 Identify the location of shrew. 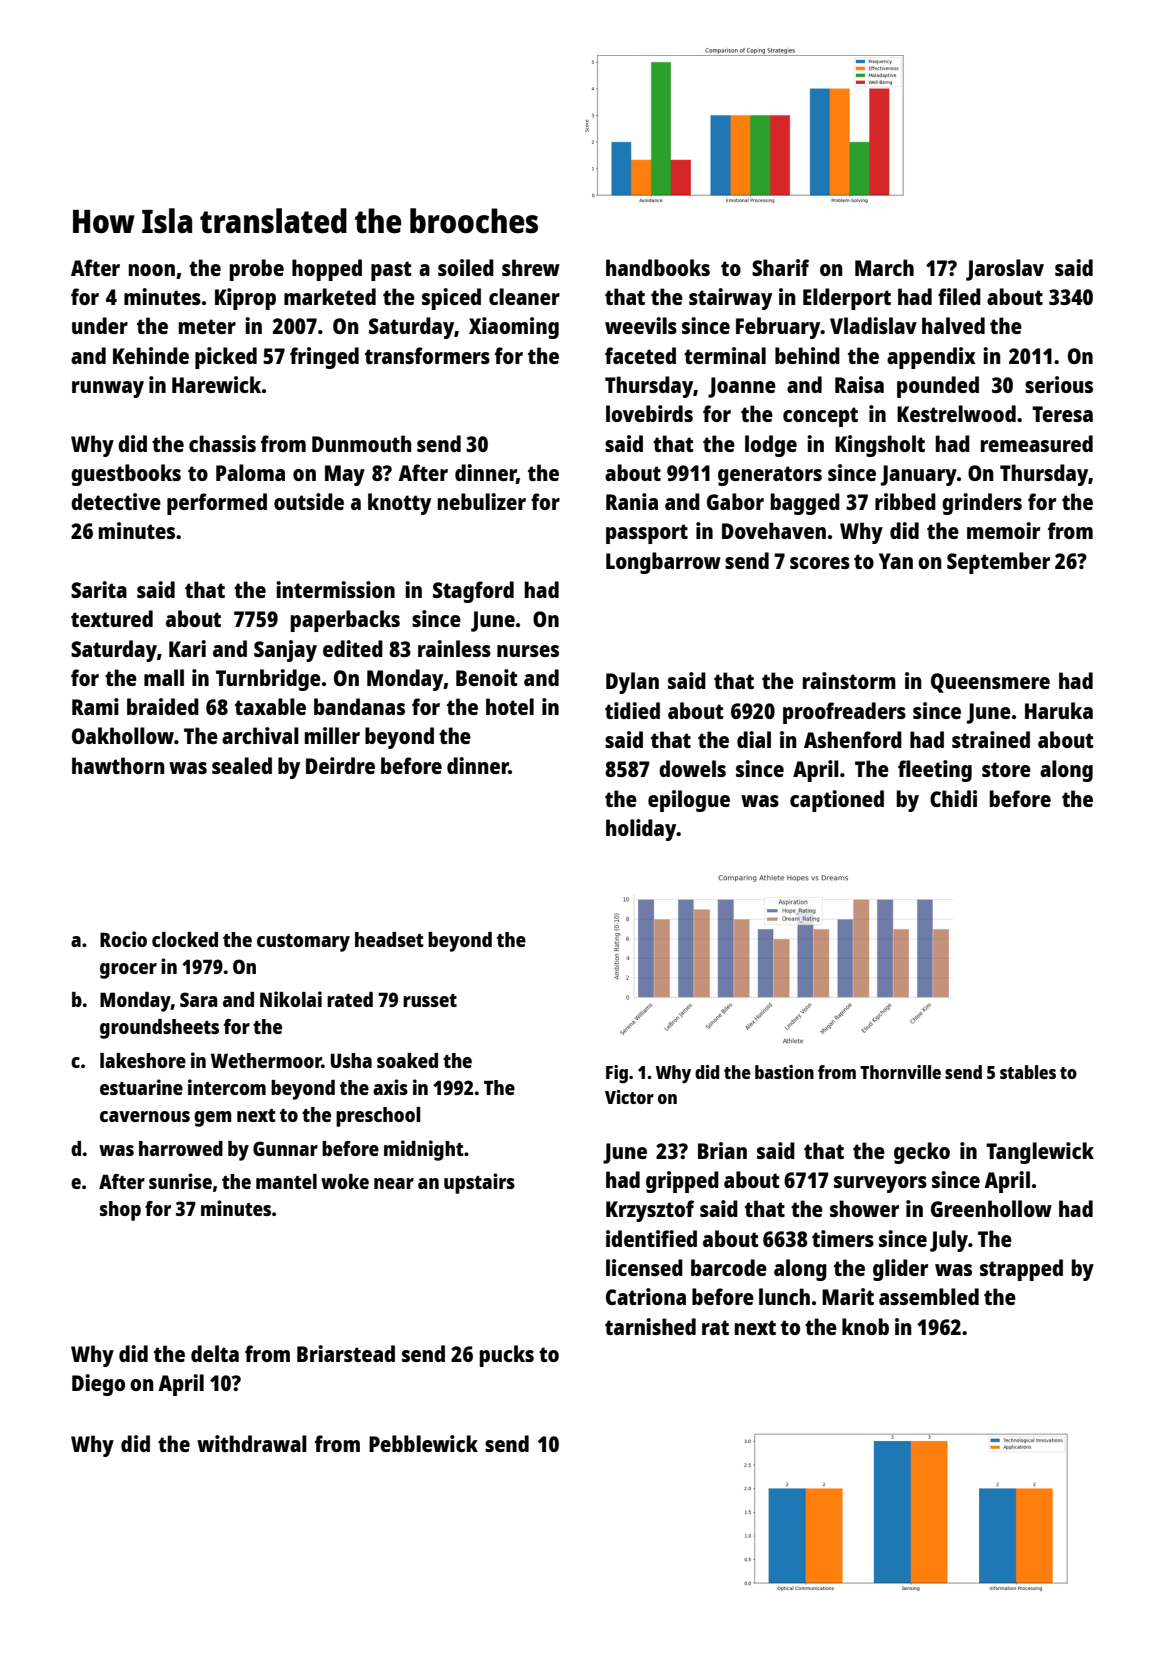
(531, 267).
